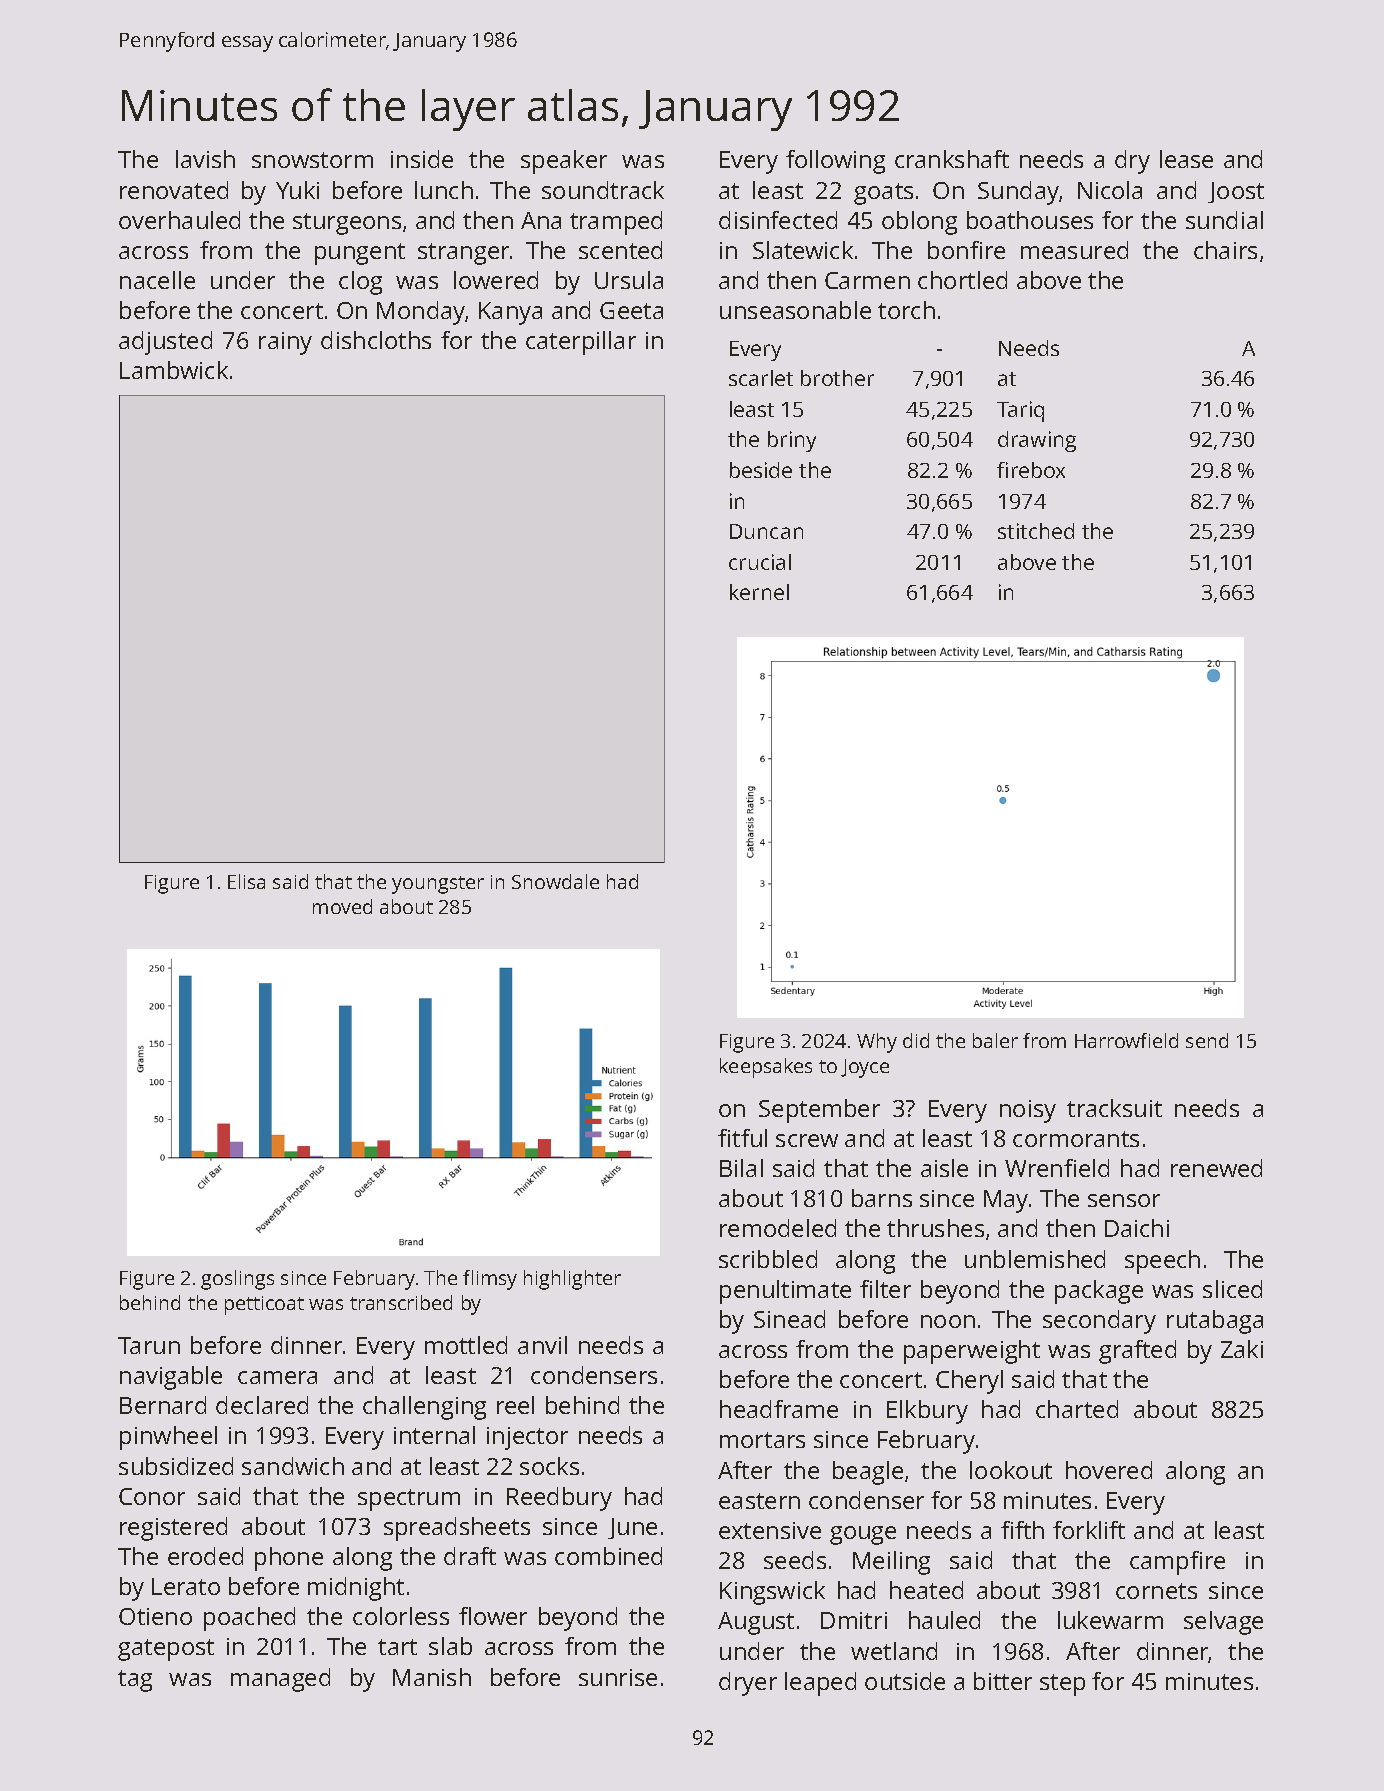 The height and width of the screenshot is (1791, 1384). I want to click on Elisa, so click(246, 881).
